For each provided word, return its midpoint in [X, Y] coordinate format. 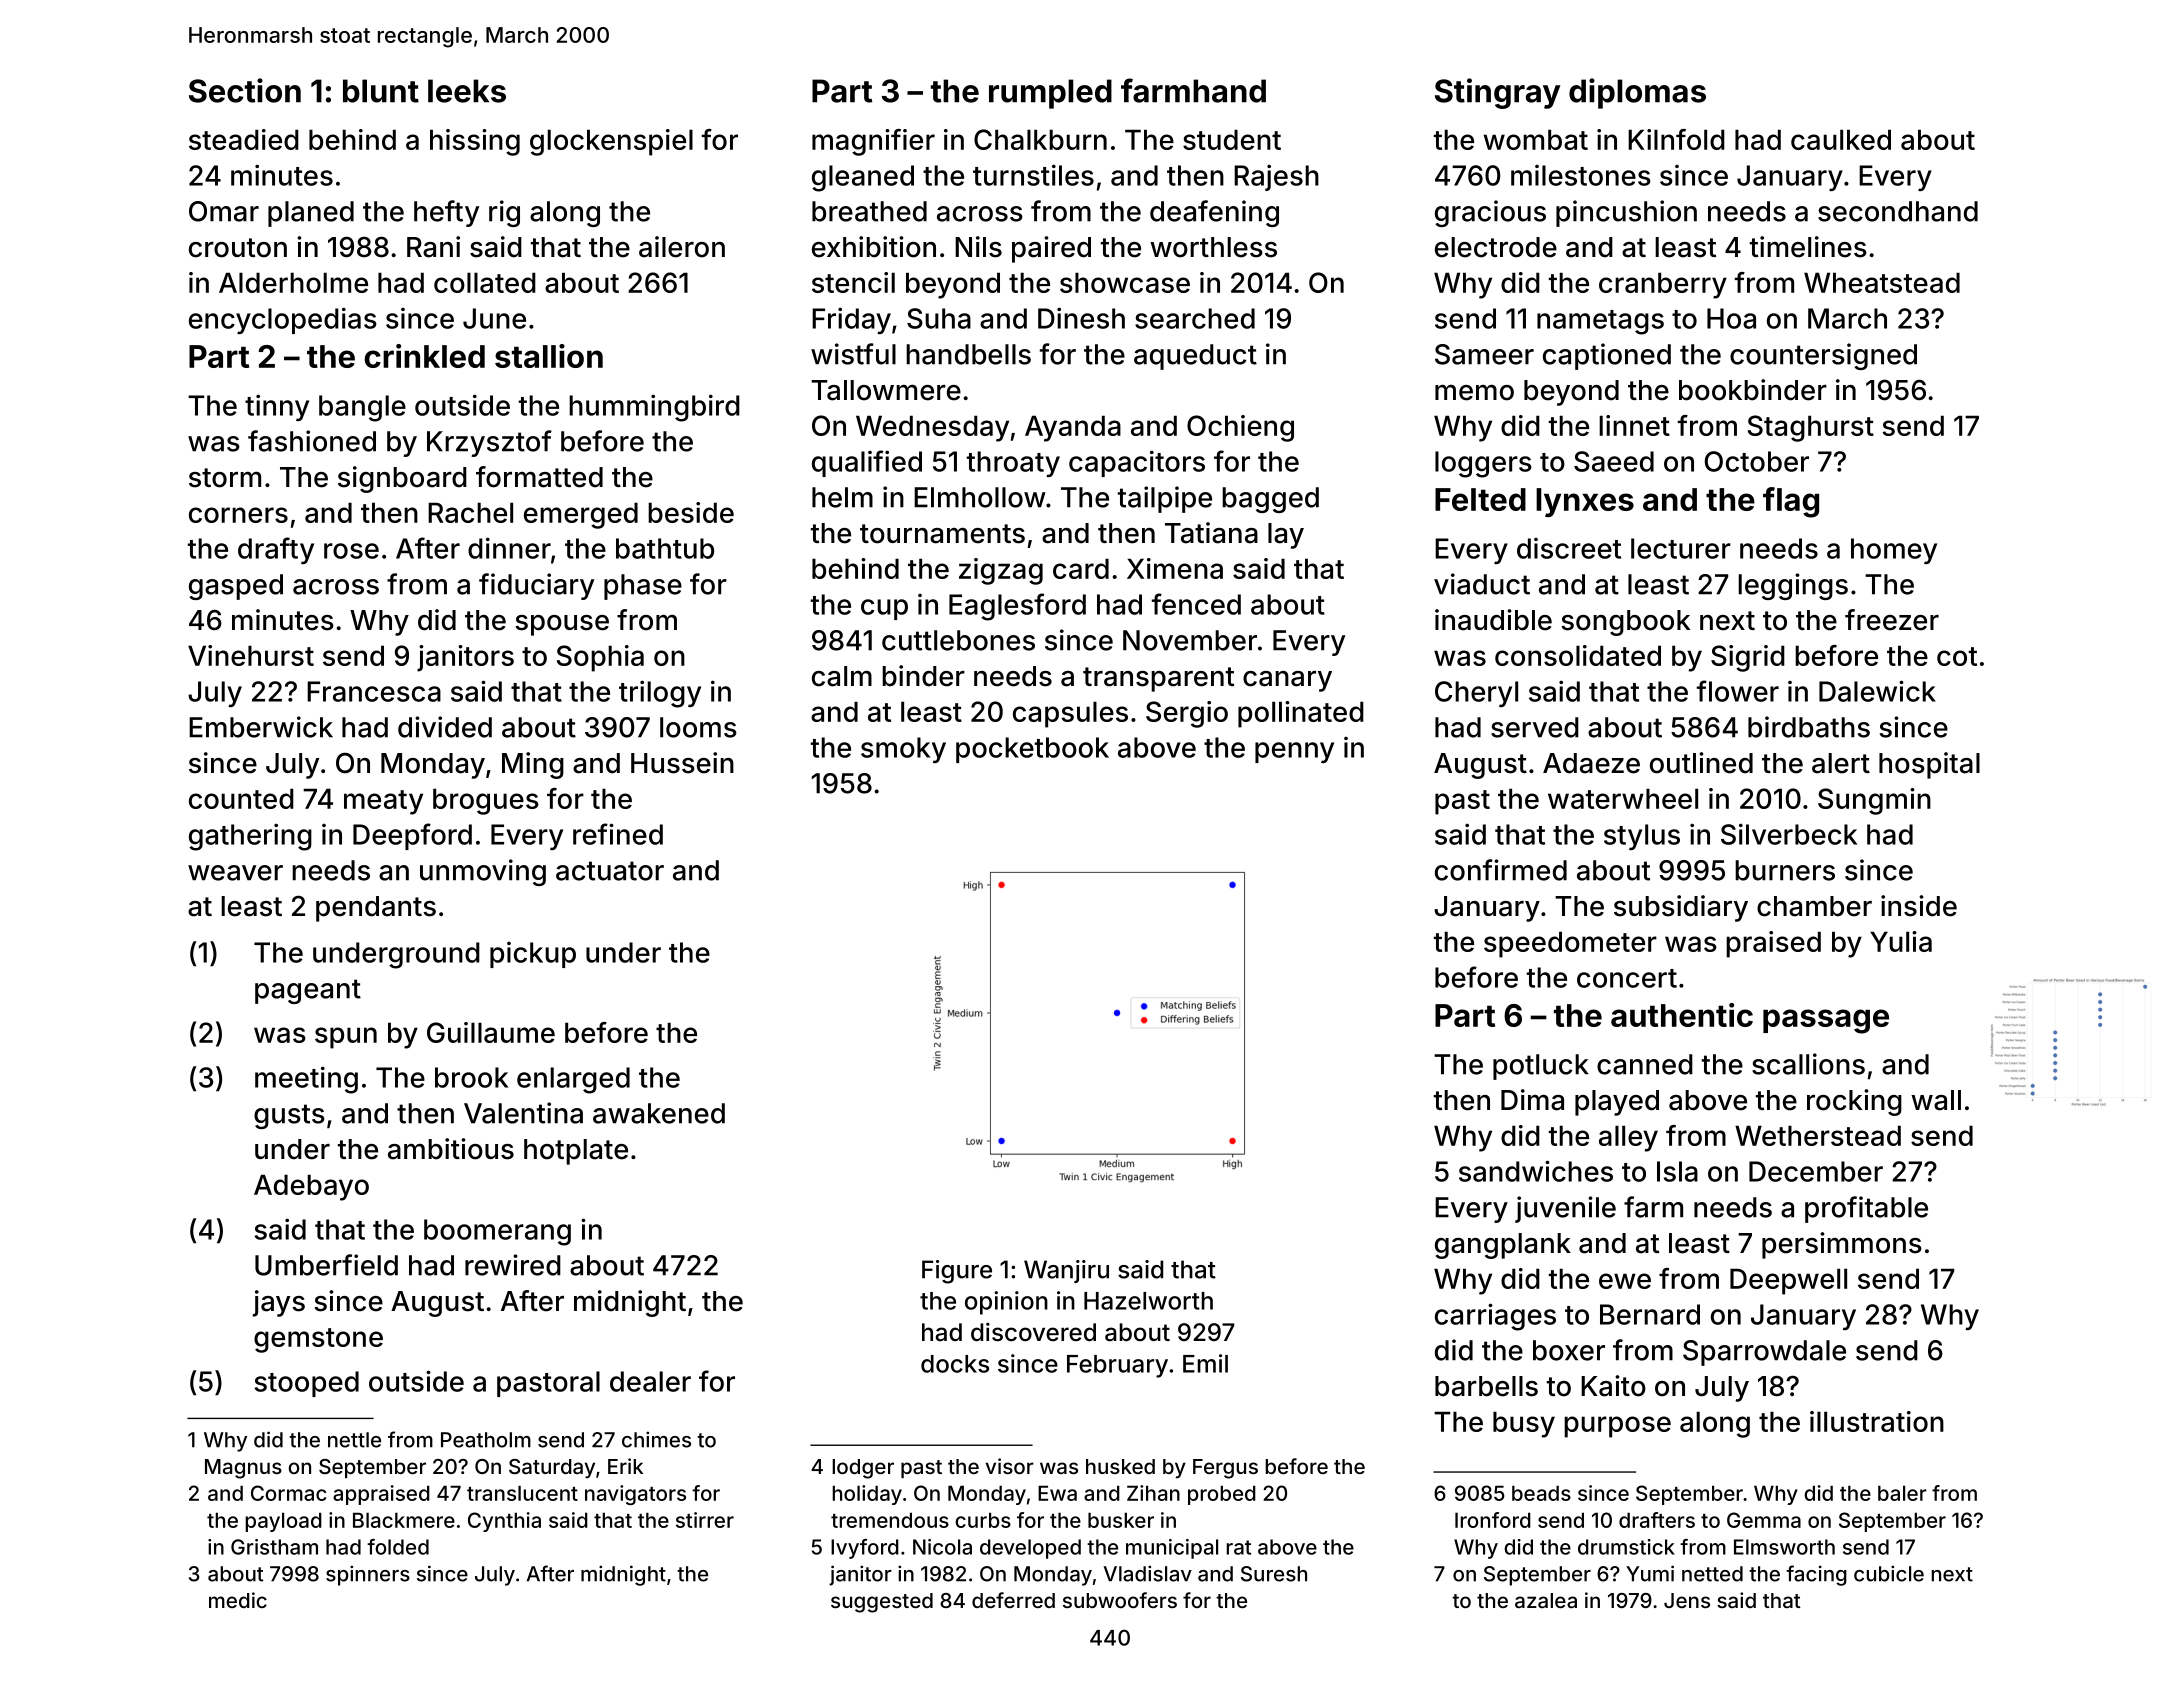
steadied [244, 139]
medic [238, 1600]
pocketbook [1032, 750]
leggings [1793, 586]
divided [445, 727]
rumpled [1050, 94]
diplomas [1637, 93]
